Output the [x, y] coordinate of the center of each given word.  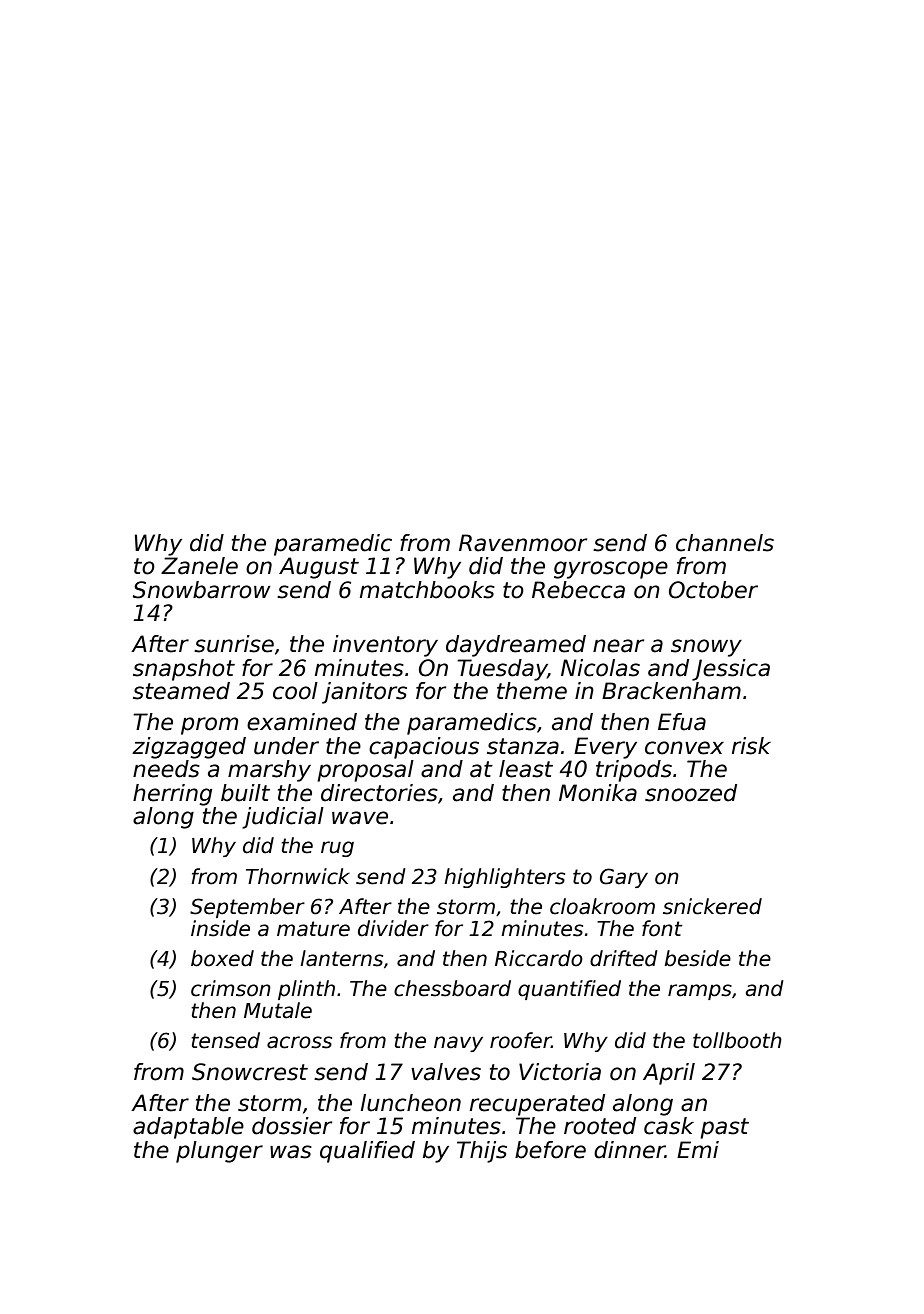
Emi [698, 1149]
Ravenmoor [523, 543]
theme [532, 691]
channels [725, 543]
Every [605, 748]
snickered [712, 906]
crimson [231, 988]
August [319, 568]
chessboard [452, 988]
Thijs [482, 1152]
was [291, 1152]
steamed [181, 691]
